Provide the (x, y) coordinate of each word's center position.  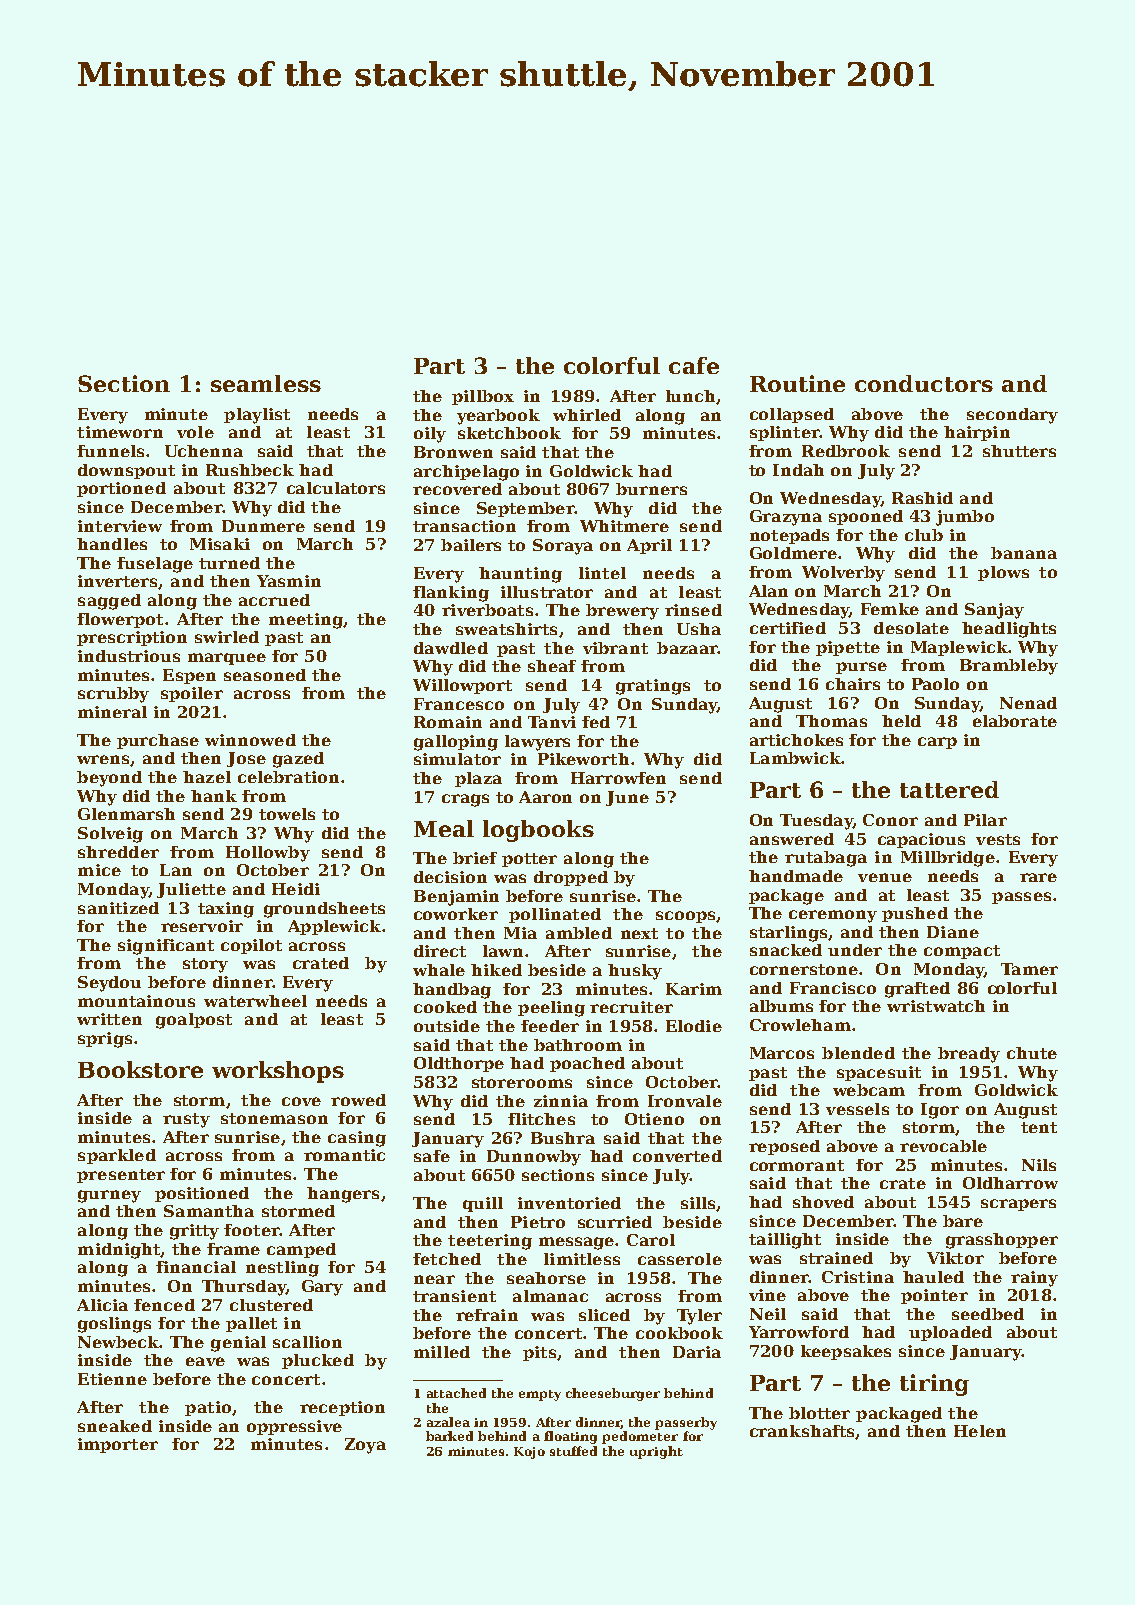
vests (998, 839)
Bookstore (140, 1069)
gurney (109, 1196)
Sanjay (994, 611)
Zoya (365, 1446)
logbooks (538, 831)
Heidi (296, 889)
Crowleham (800, 1025)
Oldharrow (1010, 1183)
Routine (797, 383)
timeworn (120, 432)
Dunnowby (534, 1158)
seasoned (265, 675)
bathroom (578, 1045)
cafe (694, 365)
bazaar (687, 648)
